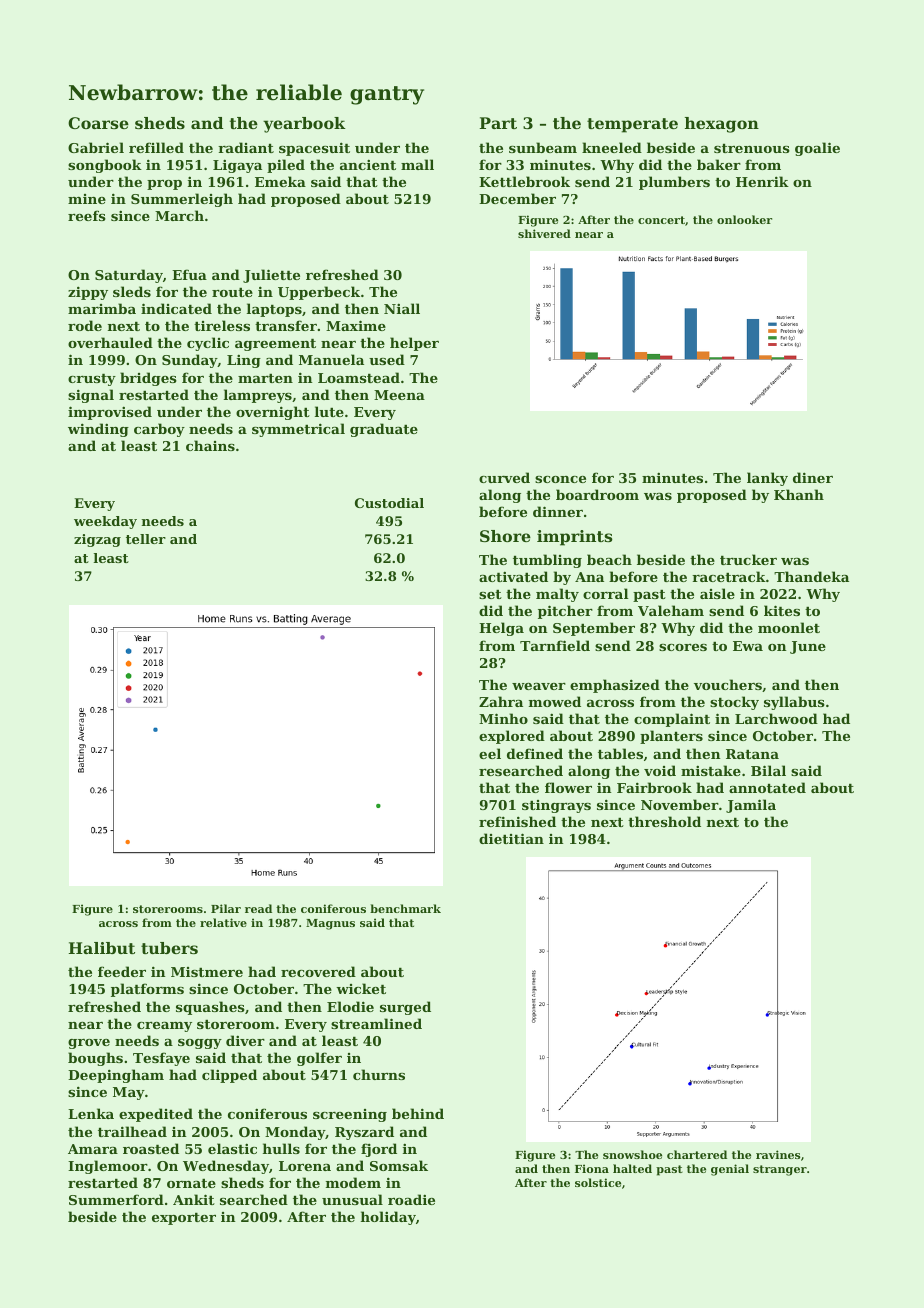 This image has height=1308, width=924. What do you see at coordinates (388, 1218) in the image?
I see `holiday` at bounding box center [388, 1218].
